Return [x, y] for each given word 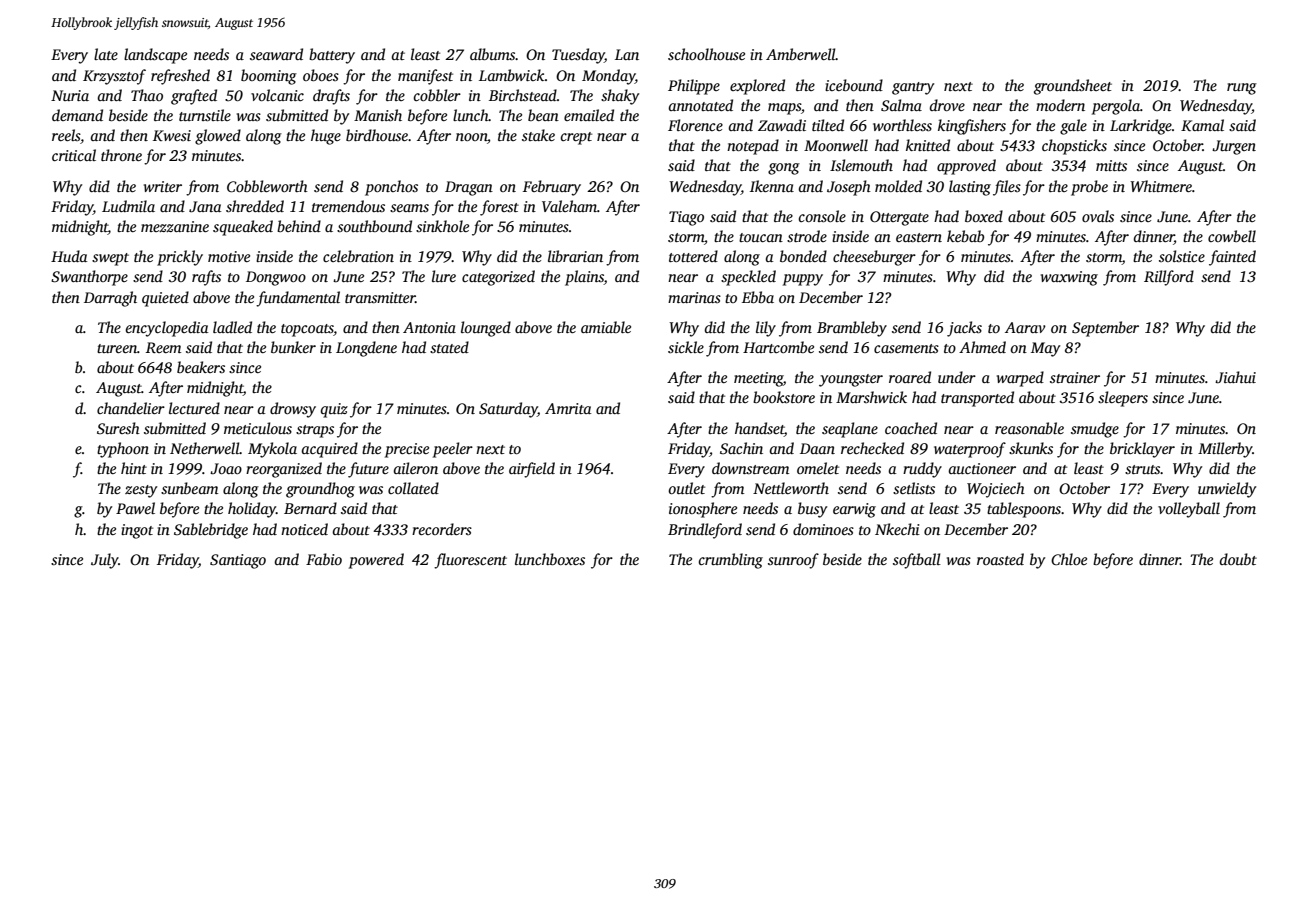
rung [1242, 89]
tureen [117, 348]
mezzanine [175, 226]
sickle [686, 347]
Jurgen [1234, 147]
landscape [155, 56]
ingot [137, 531]
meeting [758, 379]
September [1105, 329]
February [552, 188]
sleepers [1123, 399]
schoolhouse [706, 54]
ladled [232, 327]
